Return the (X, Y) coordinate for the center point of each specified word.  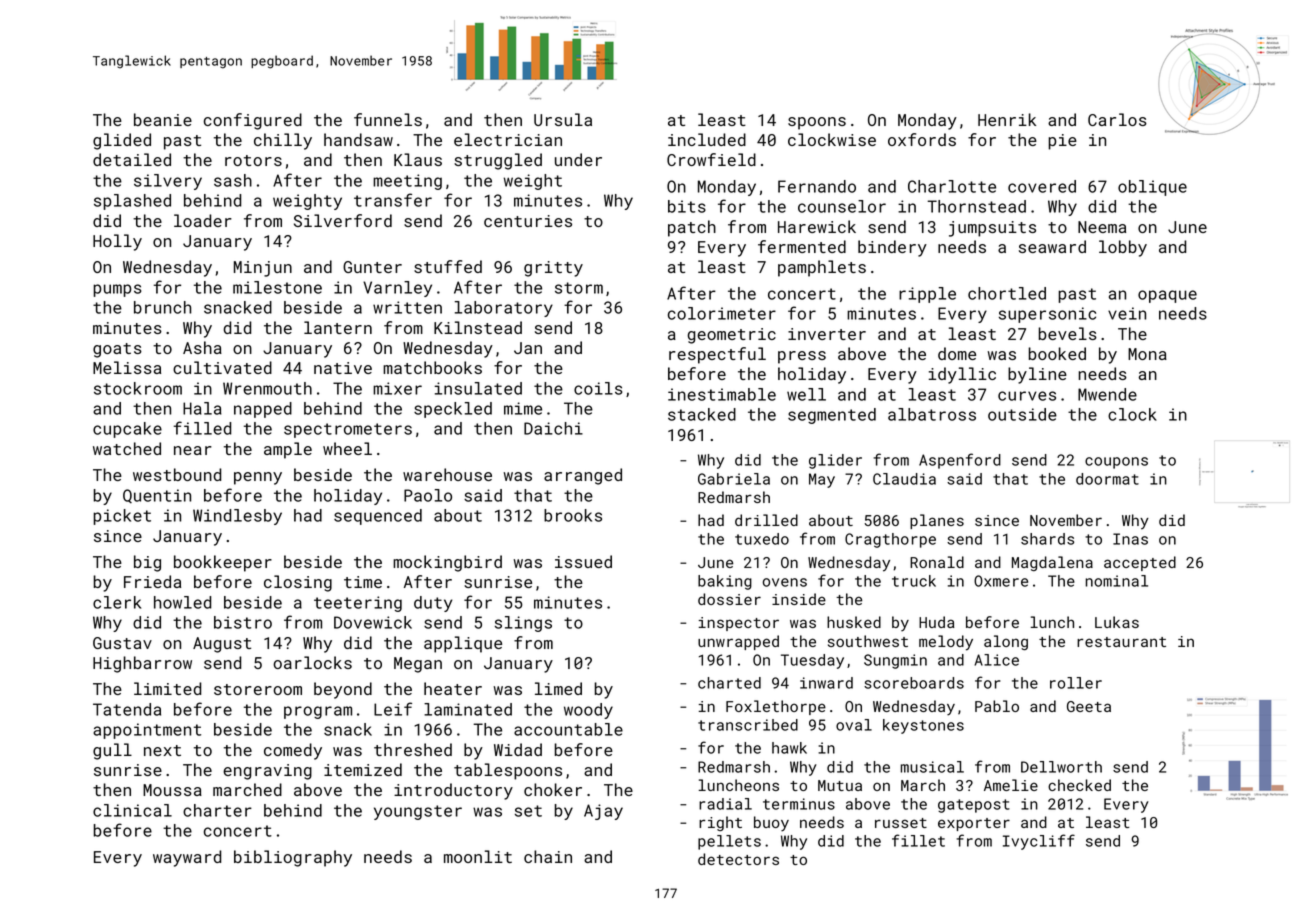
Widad (518, 749)
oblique (1152, 188)
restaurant (1121, 642)
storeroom (258, 689)
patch (692, 228)
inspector (739, 624)
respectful (717, 355)
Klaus (418, 159)
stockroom (138, 388)
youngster (418, 812)
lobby (1123, 248)
